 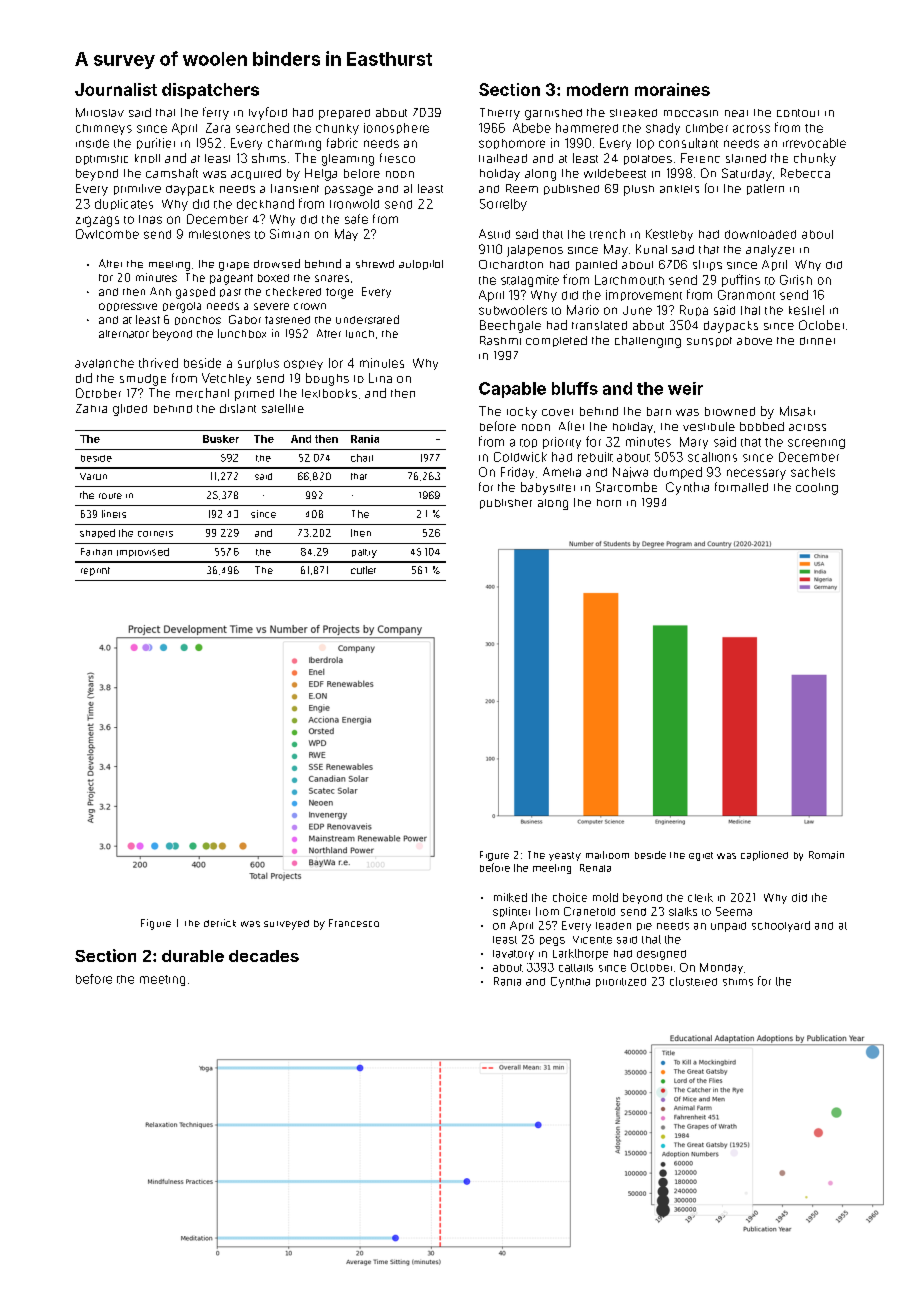 I want to click on Farhan, so click(x=96, y=552).
